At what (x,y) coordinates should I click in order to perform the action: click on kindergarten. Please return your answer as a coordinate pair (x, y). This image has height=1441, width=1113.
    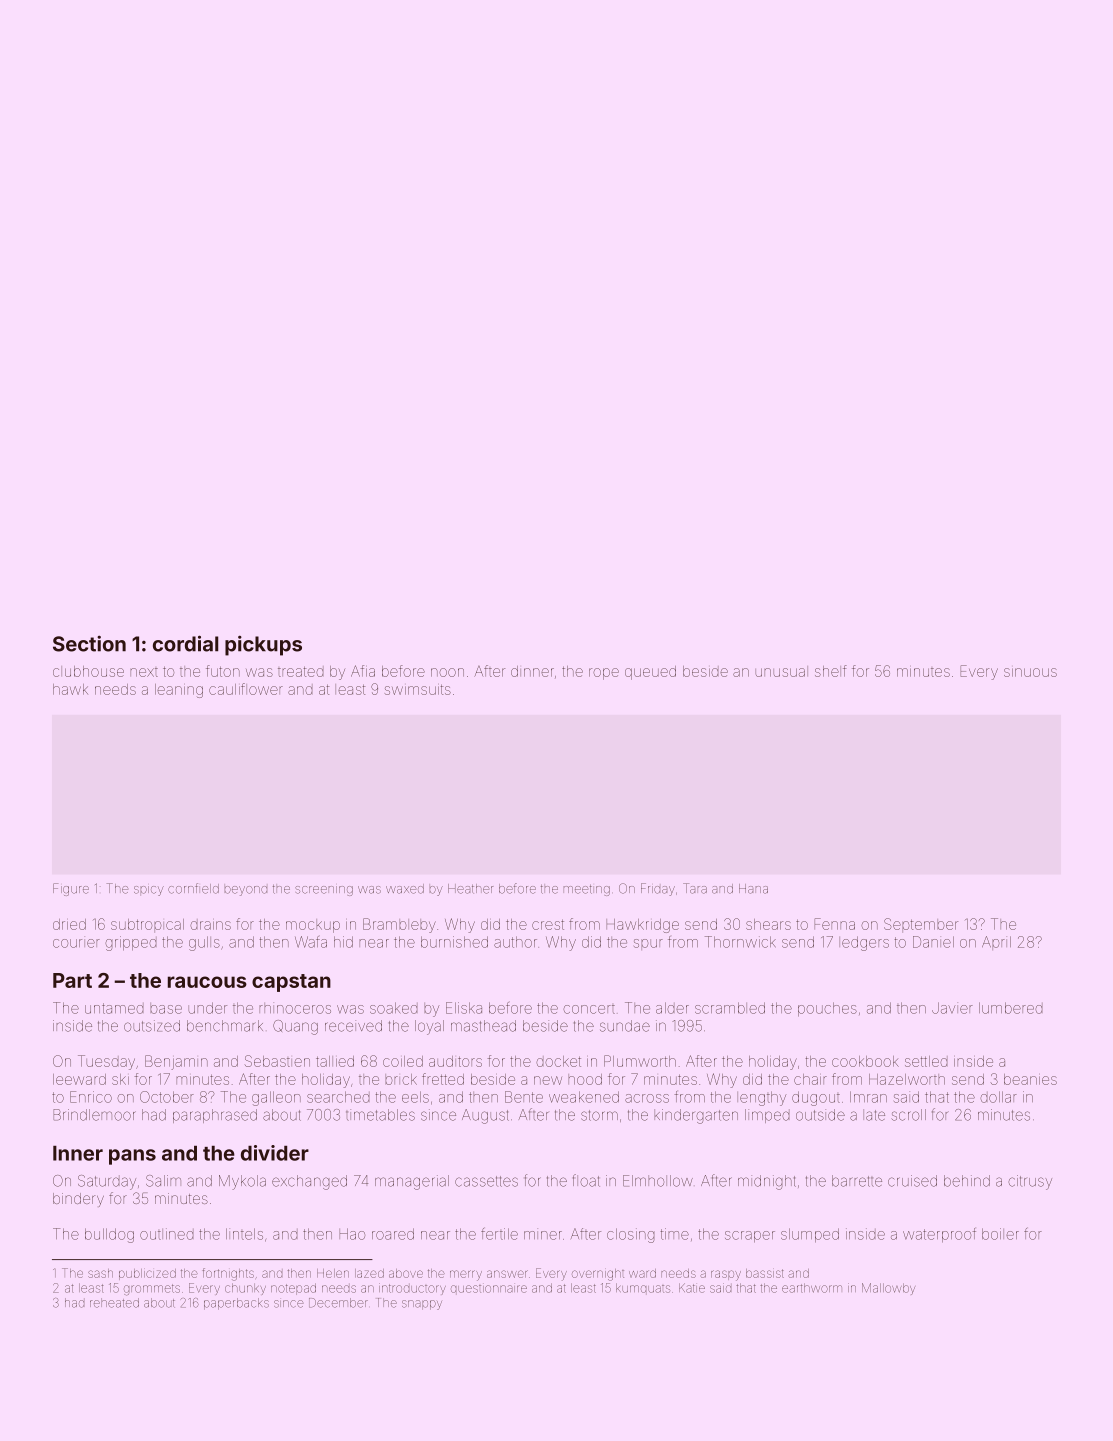
    Looking at the image, I should click on (696, 1116).
